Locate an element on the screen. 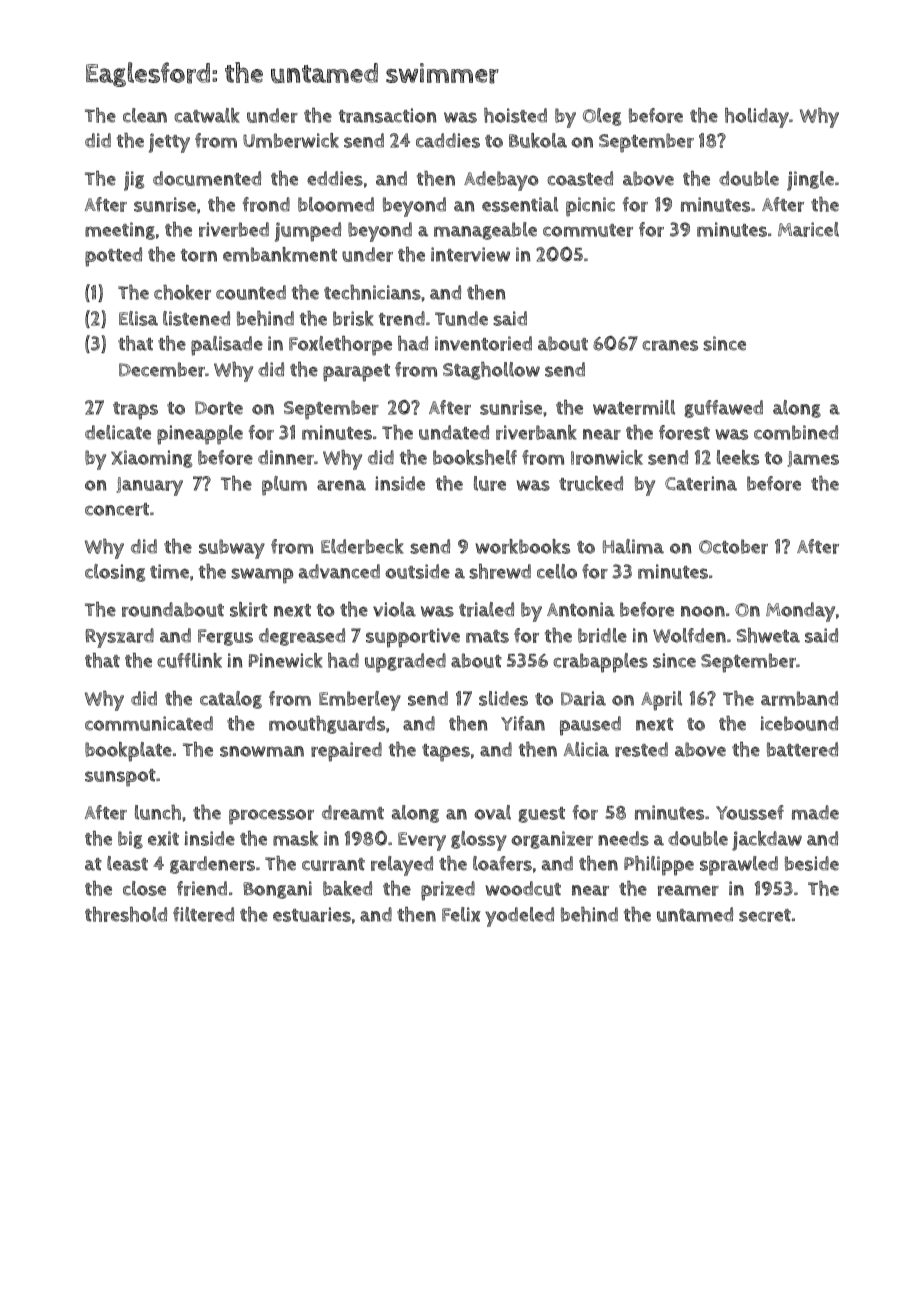  jig is located at coordinates (134, 181).
